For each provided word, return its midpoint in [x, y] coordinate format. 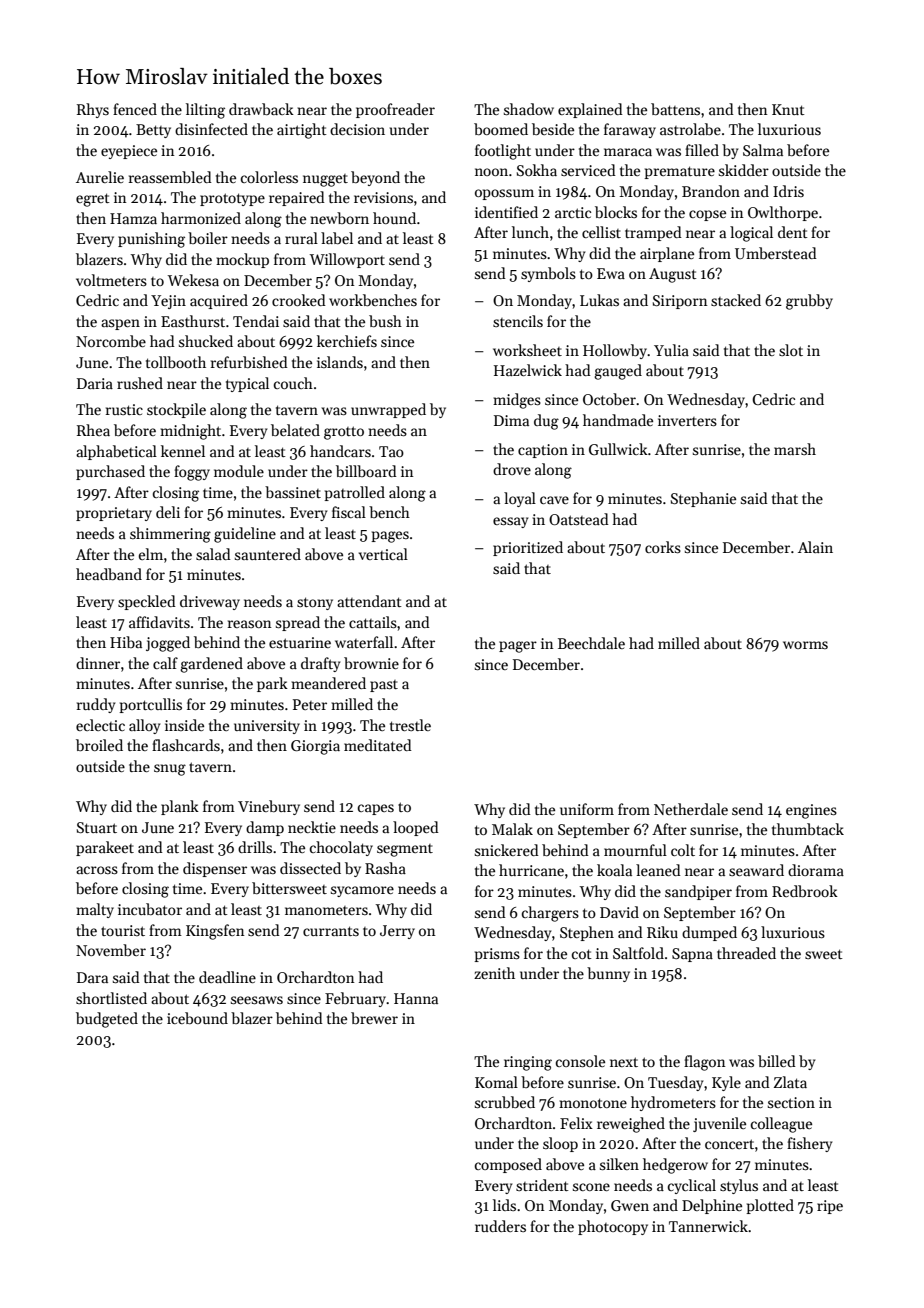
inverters [687, 420]
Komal [496, 1082]
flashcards [186, 745]
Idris [788, 191]
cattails [373, 622]
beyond [375, 178]
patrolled [354, 493]
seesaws [257, 1000]
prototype [232, 199]
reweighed [631, 1125]
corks [663, 547]
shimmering [170, 535]
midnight [190, 432]
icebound [197, 1018]
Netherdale [691, 809]
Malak [512, 829]
